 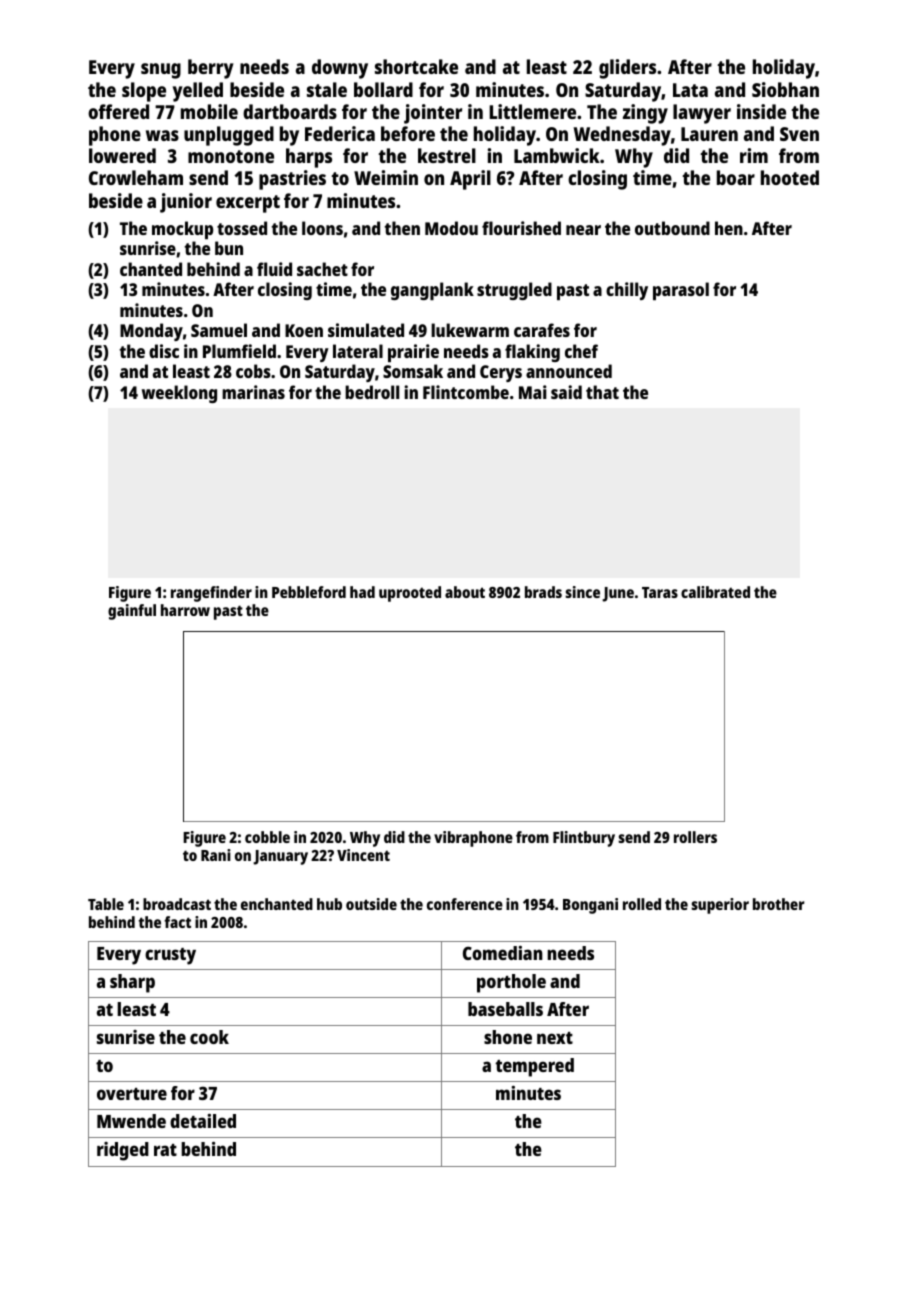 What do you see at coordinates (508, 1037) in the document?
I see `shone` at bounding box center [508, 1037].
